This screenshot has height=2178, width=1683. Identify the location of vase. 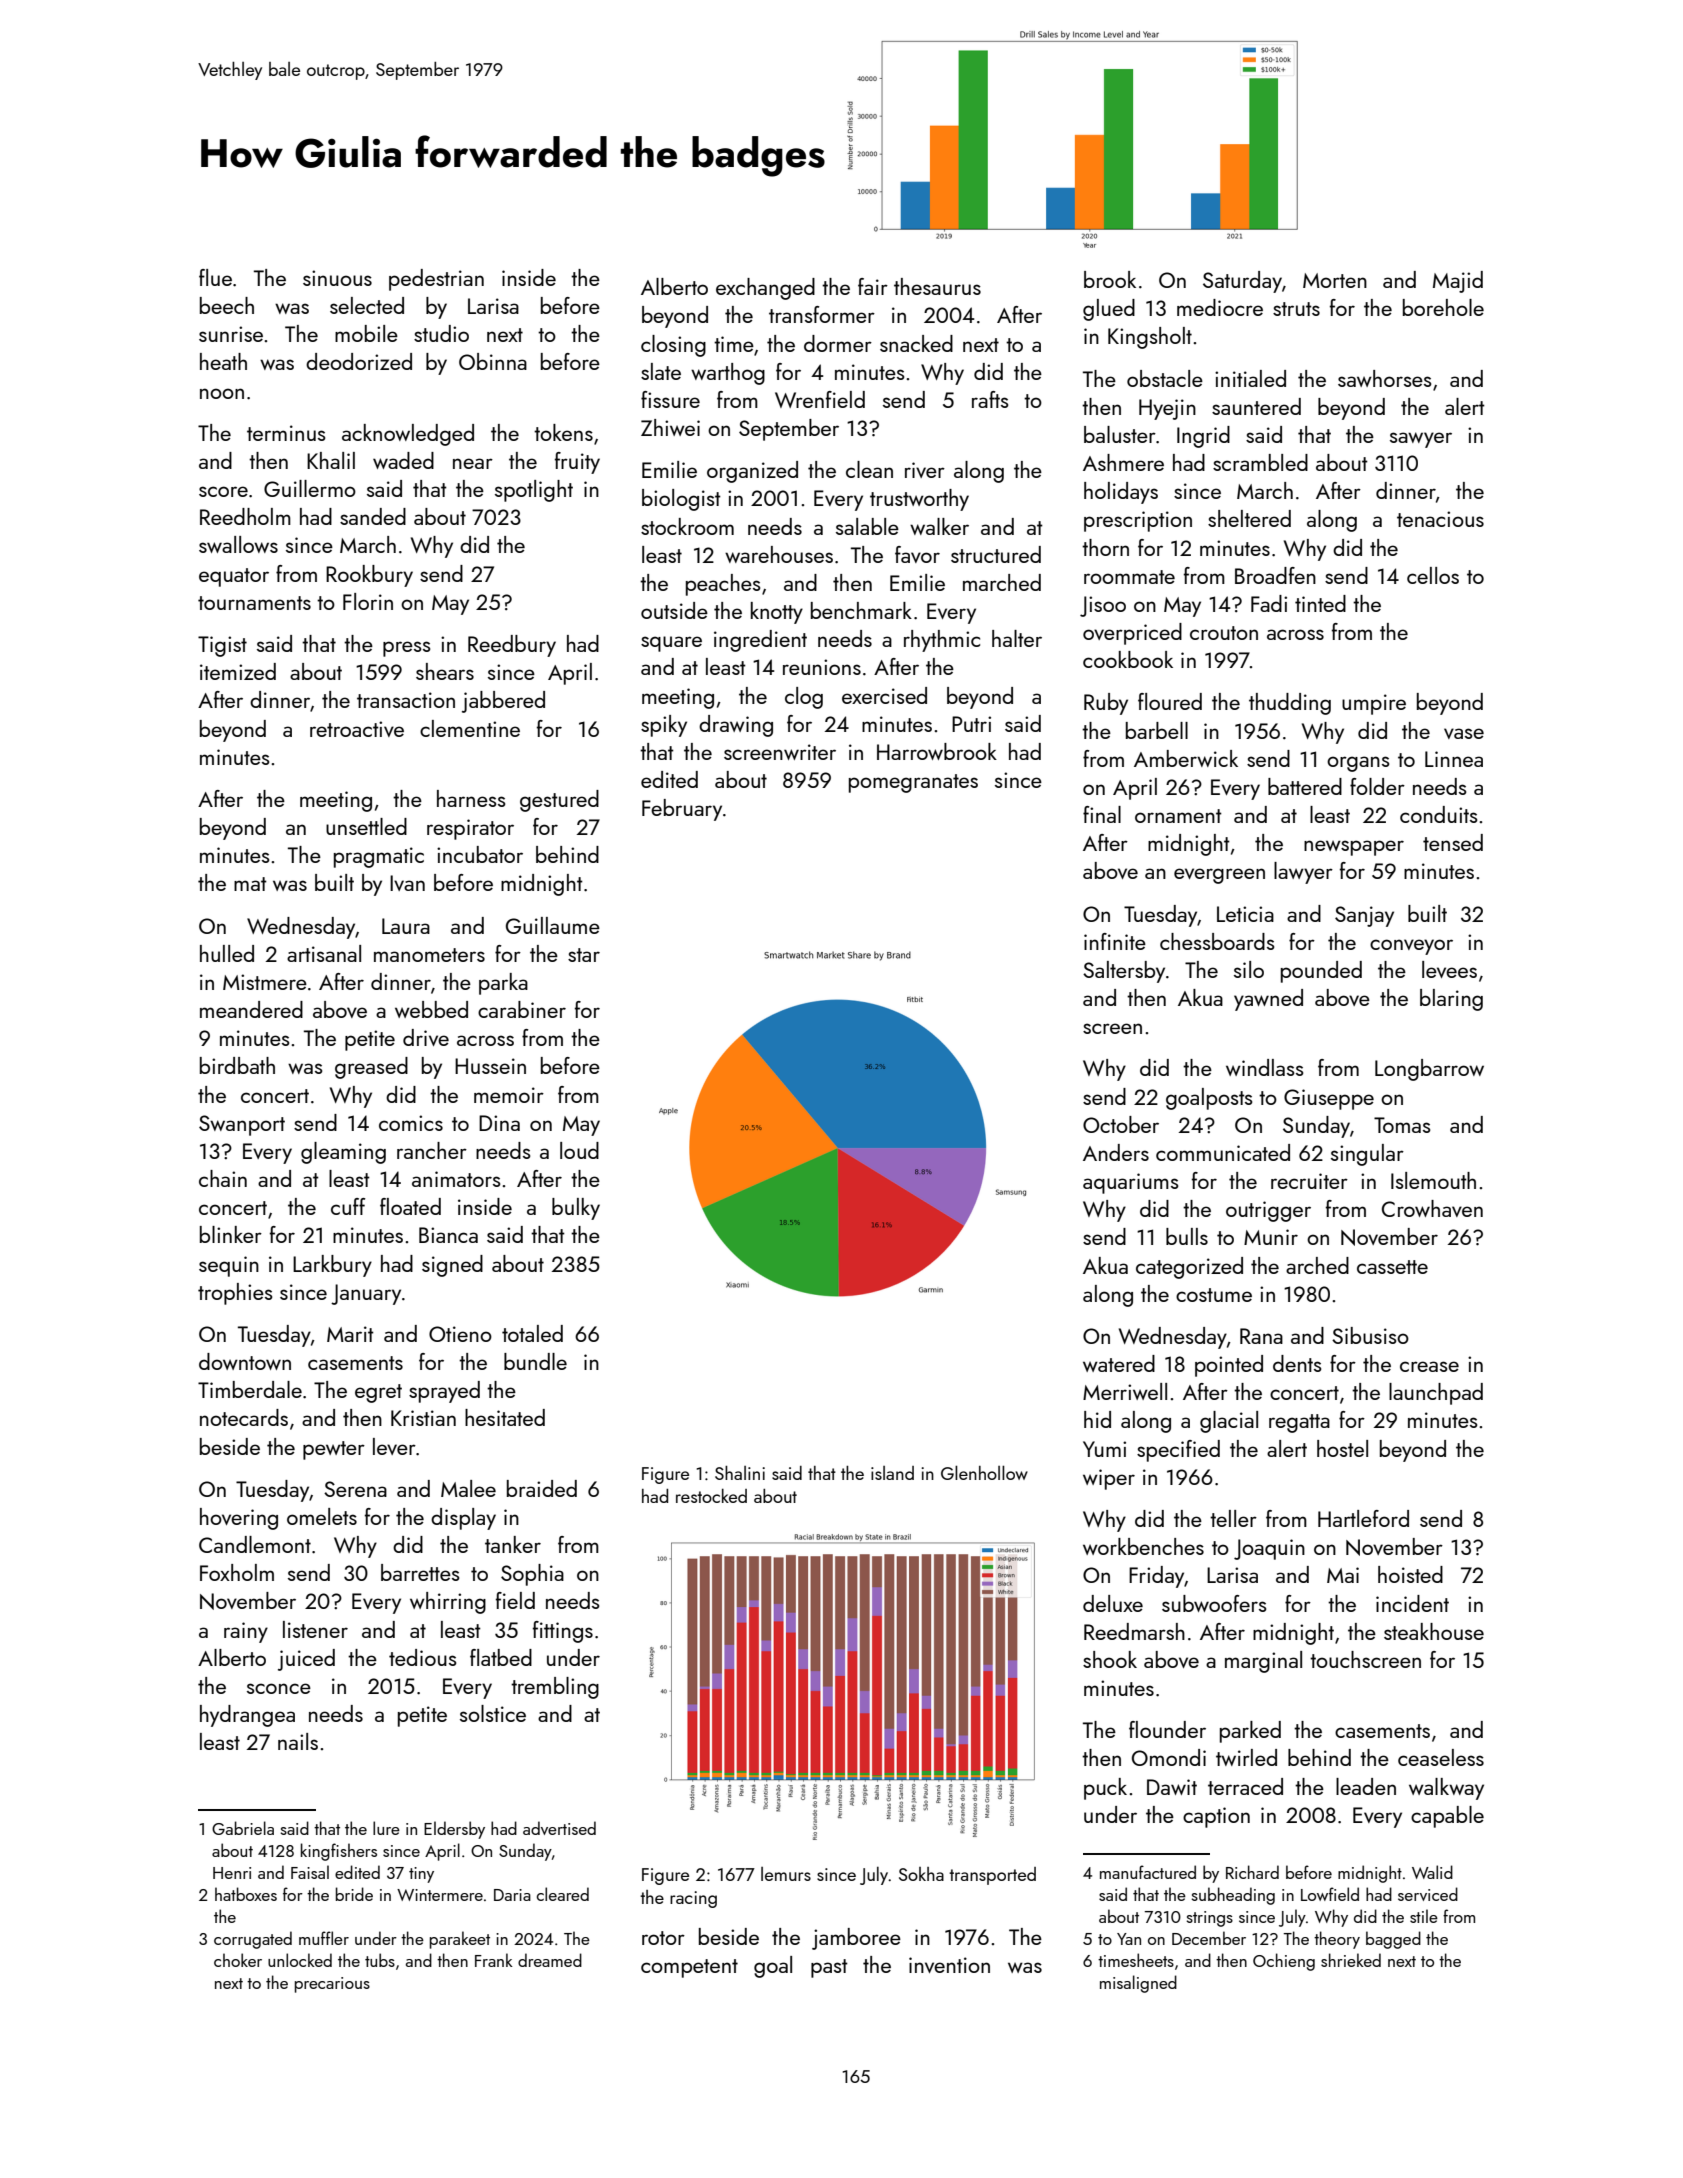
(1464, 733).
